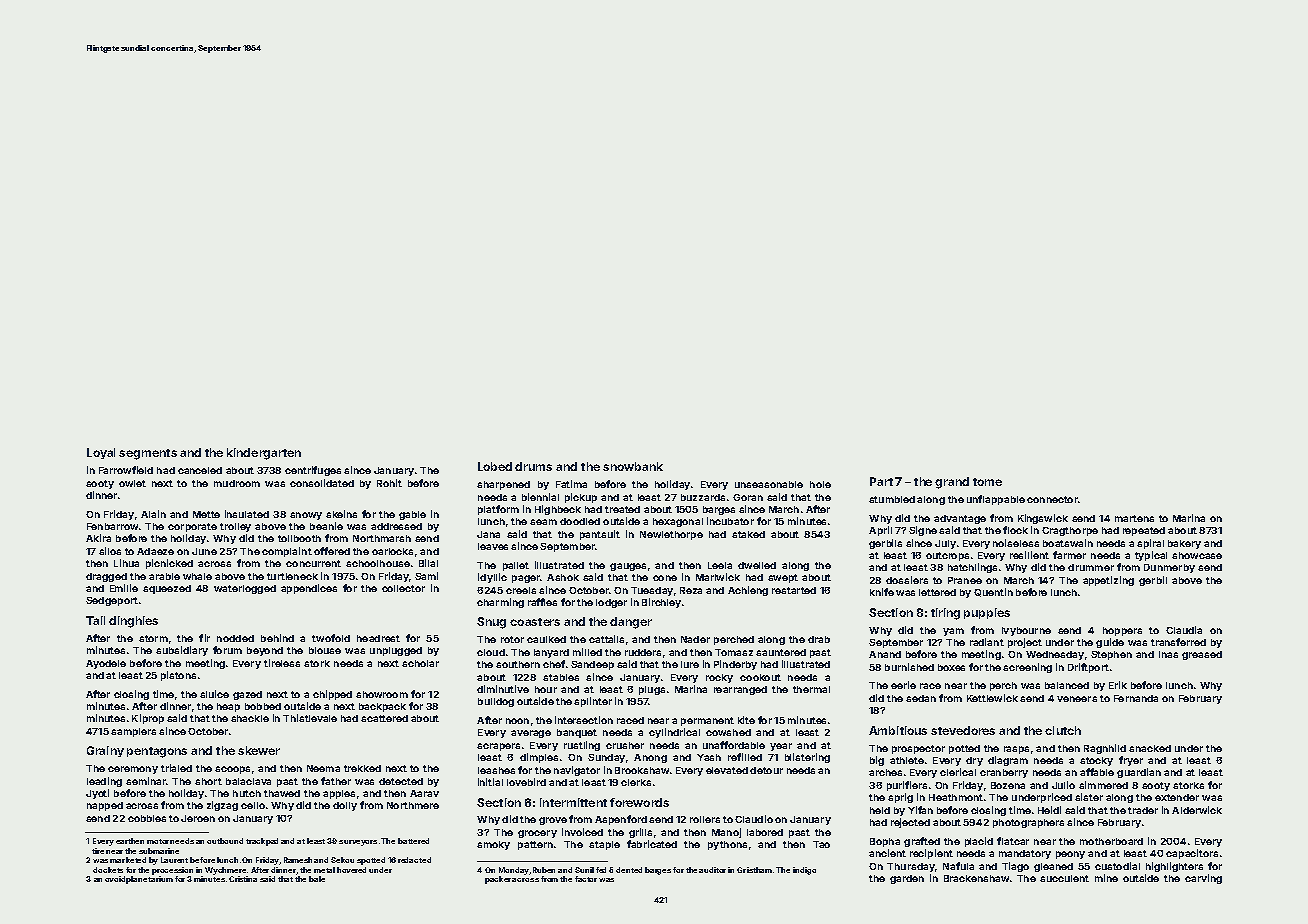  I want to click on average, so click(531, 734).
